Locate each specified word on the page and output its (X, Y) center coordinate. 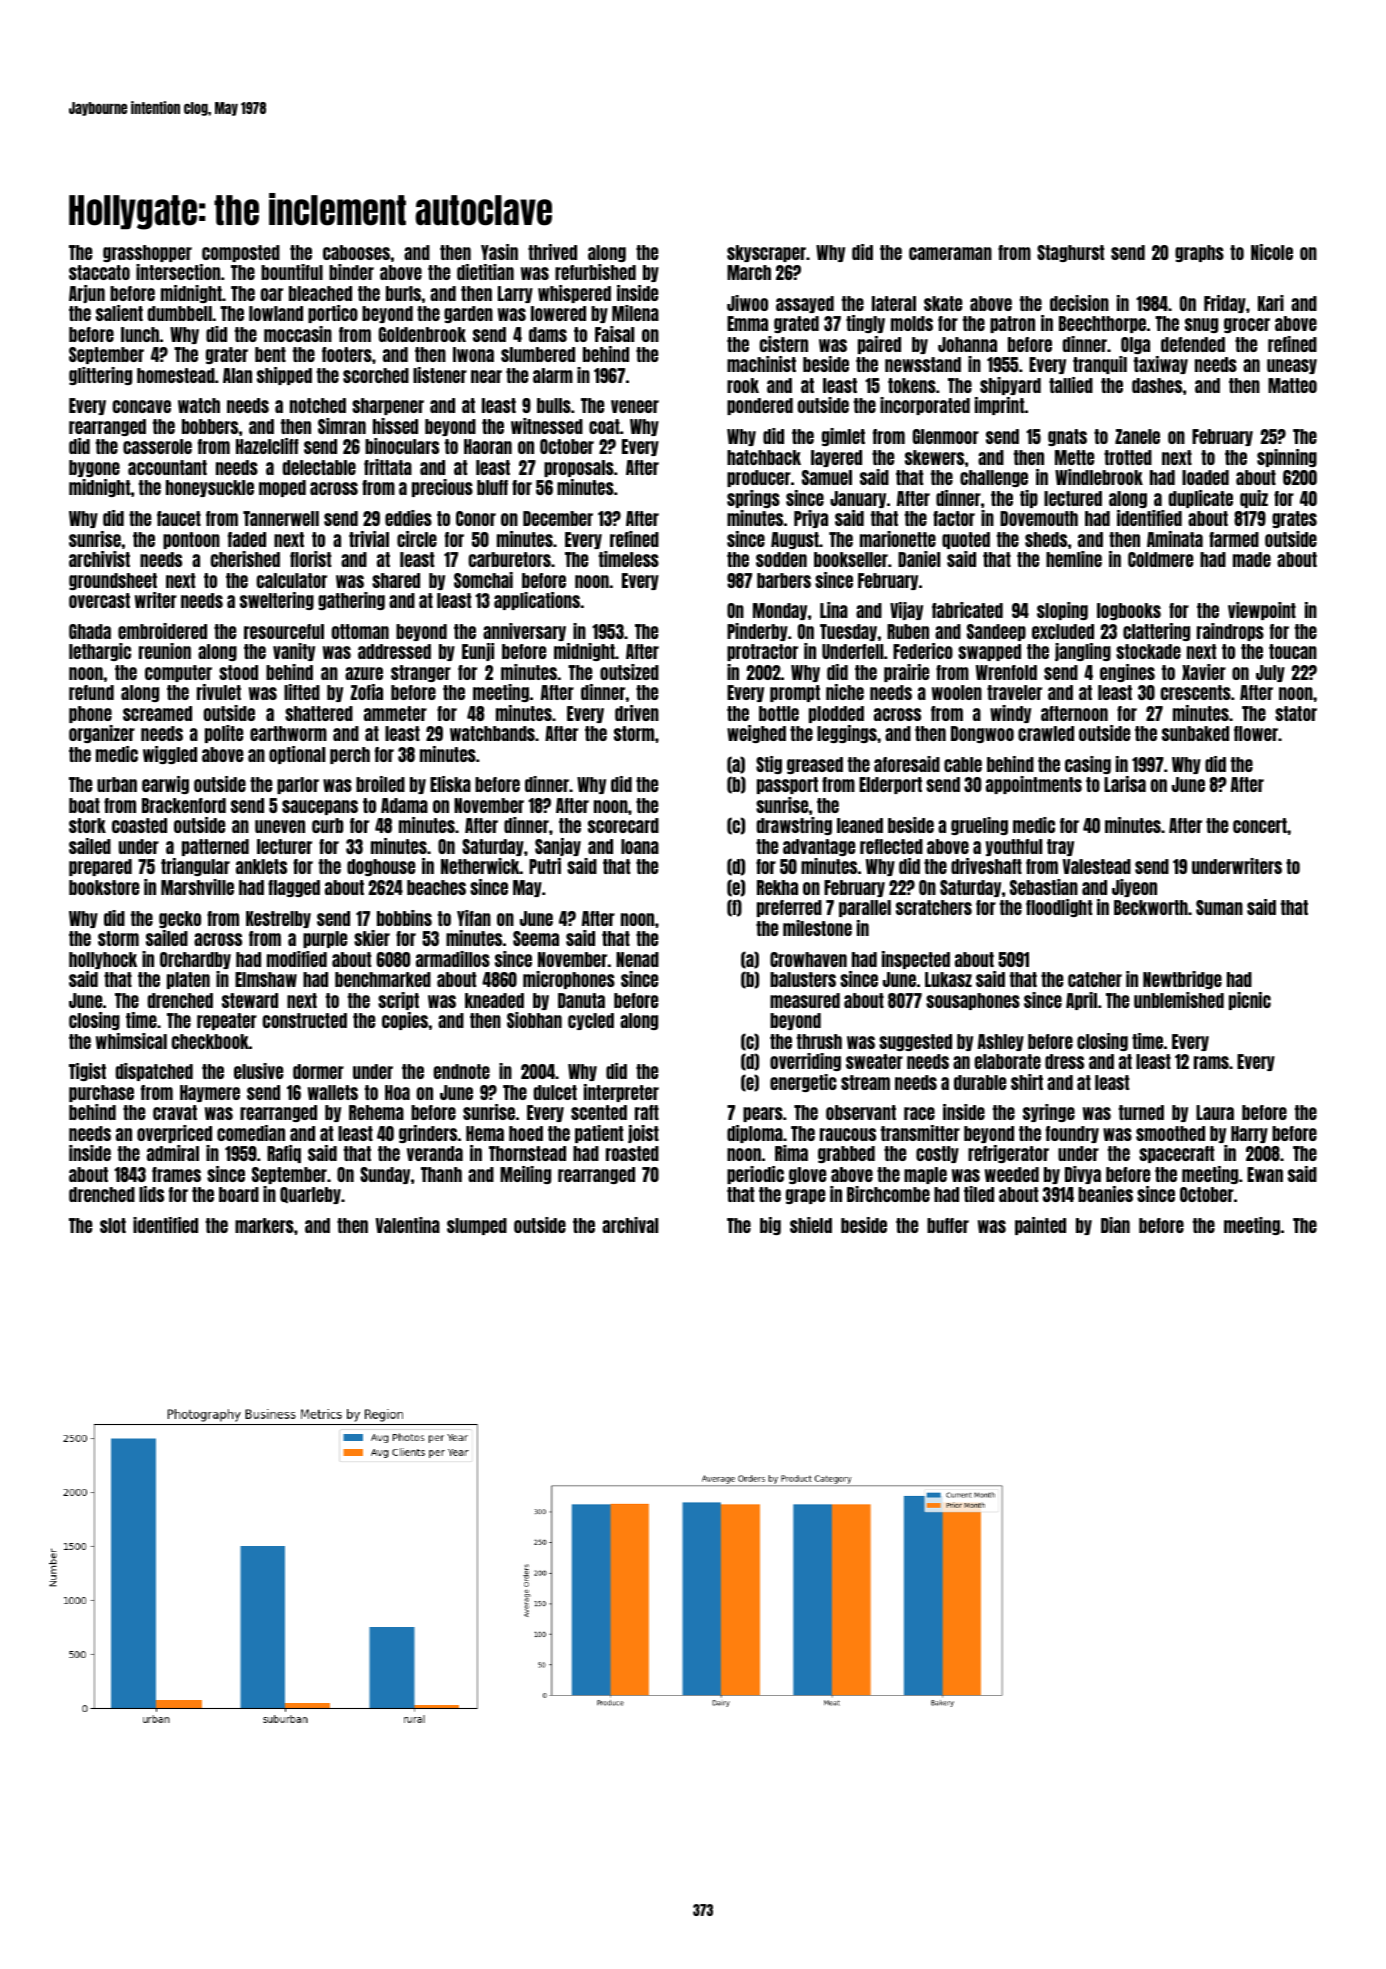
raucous (848, 1134)
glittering (100, 376)
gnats (1067, 437)
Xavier (1204, 672)
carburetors (510, 559)
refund (91, 692)
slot (113, 1225)
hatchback (764, 457)
